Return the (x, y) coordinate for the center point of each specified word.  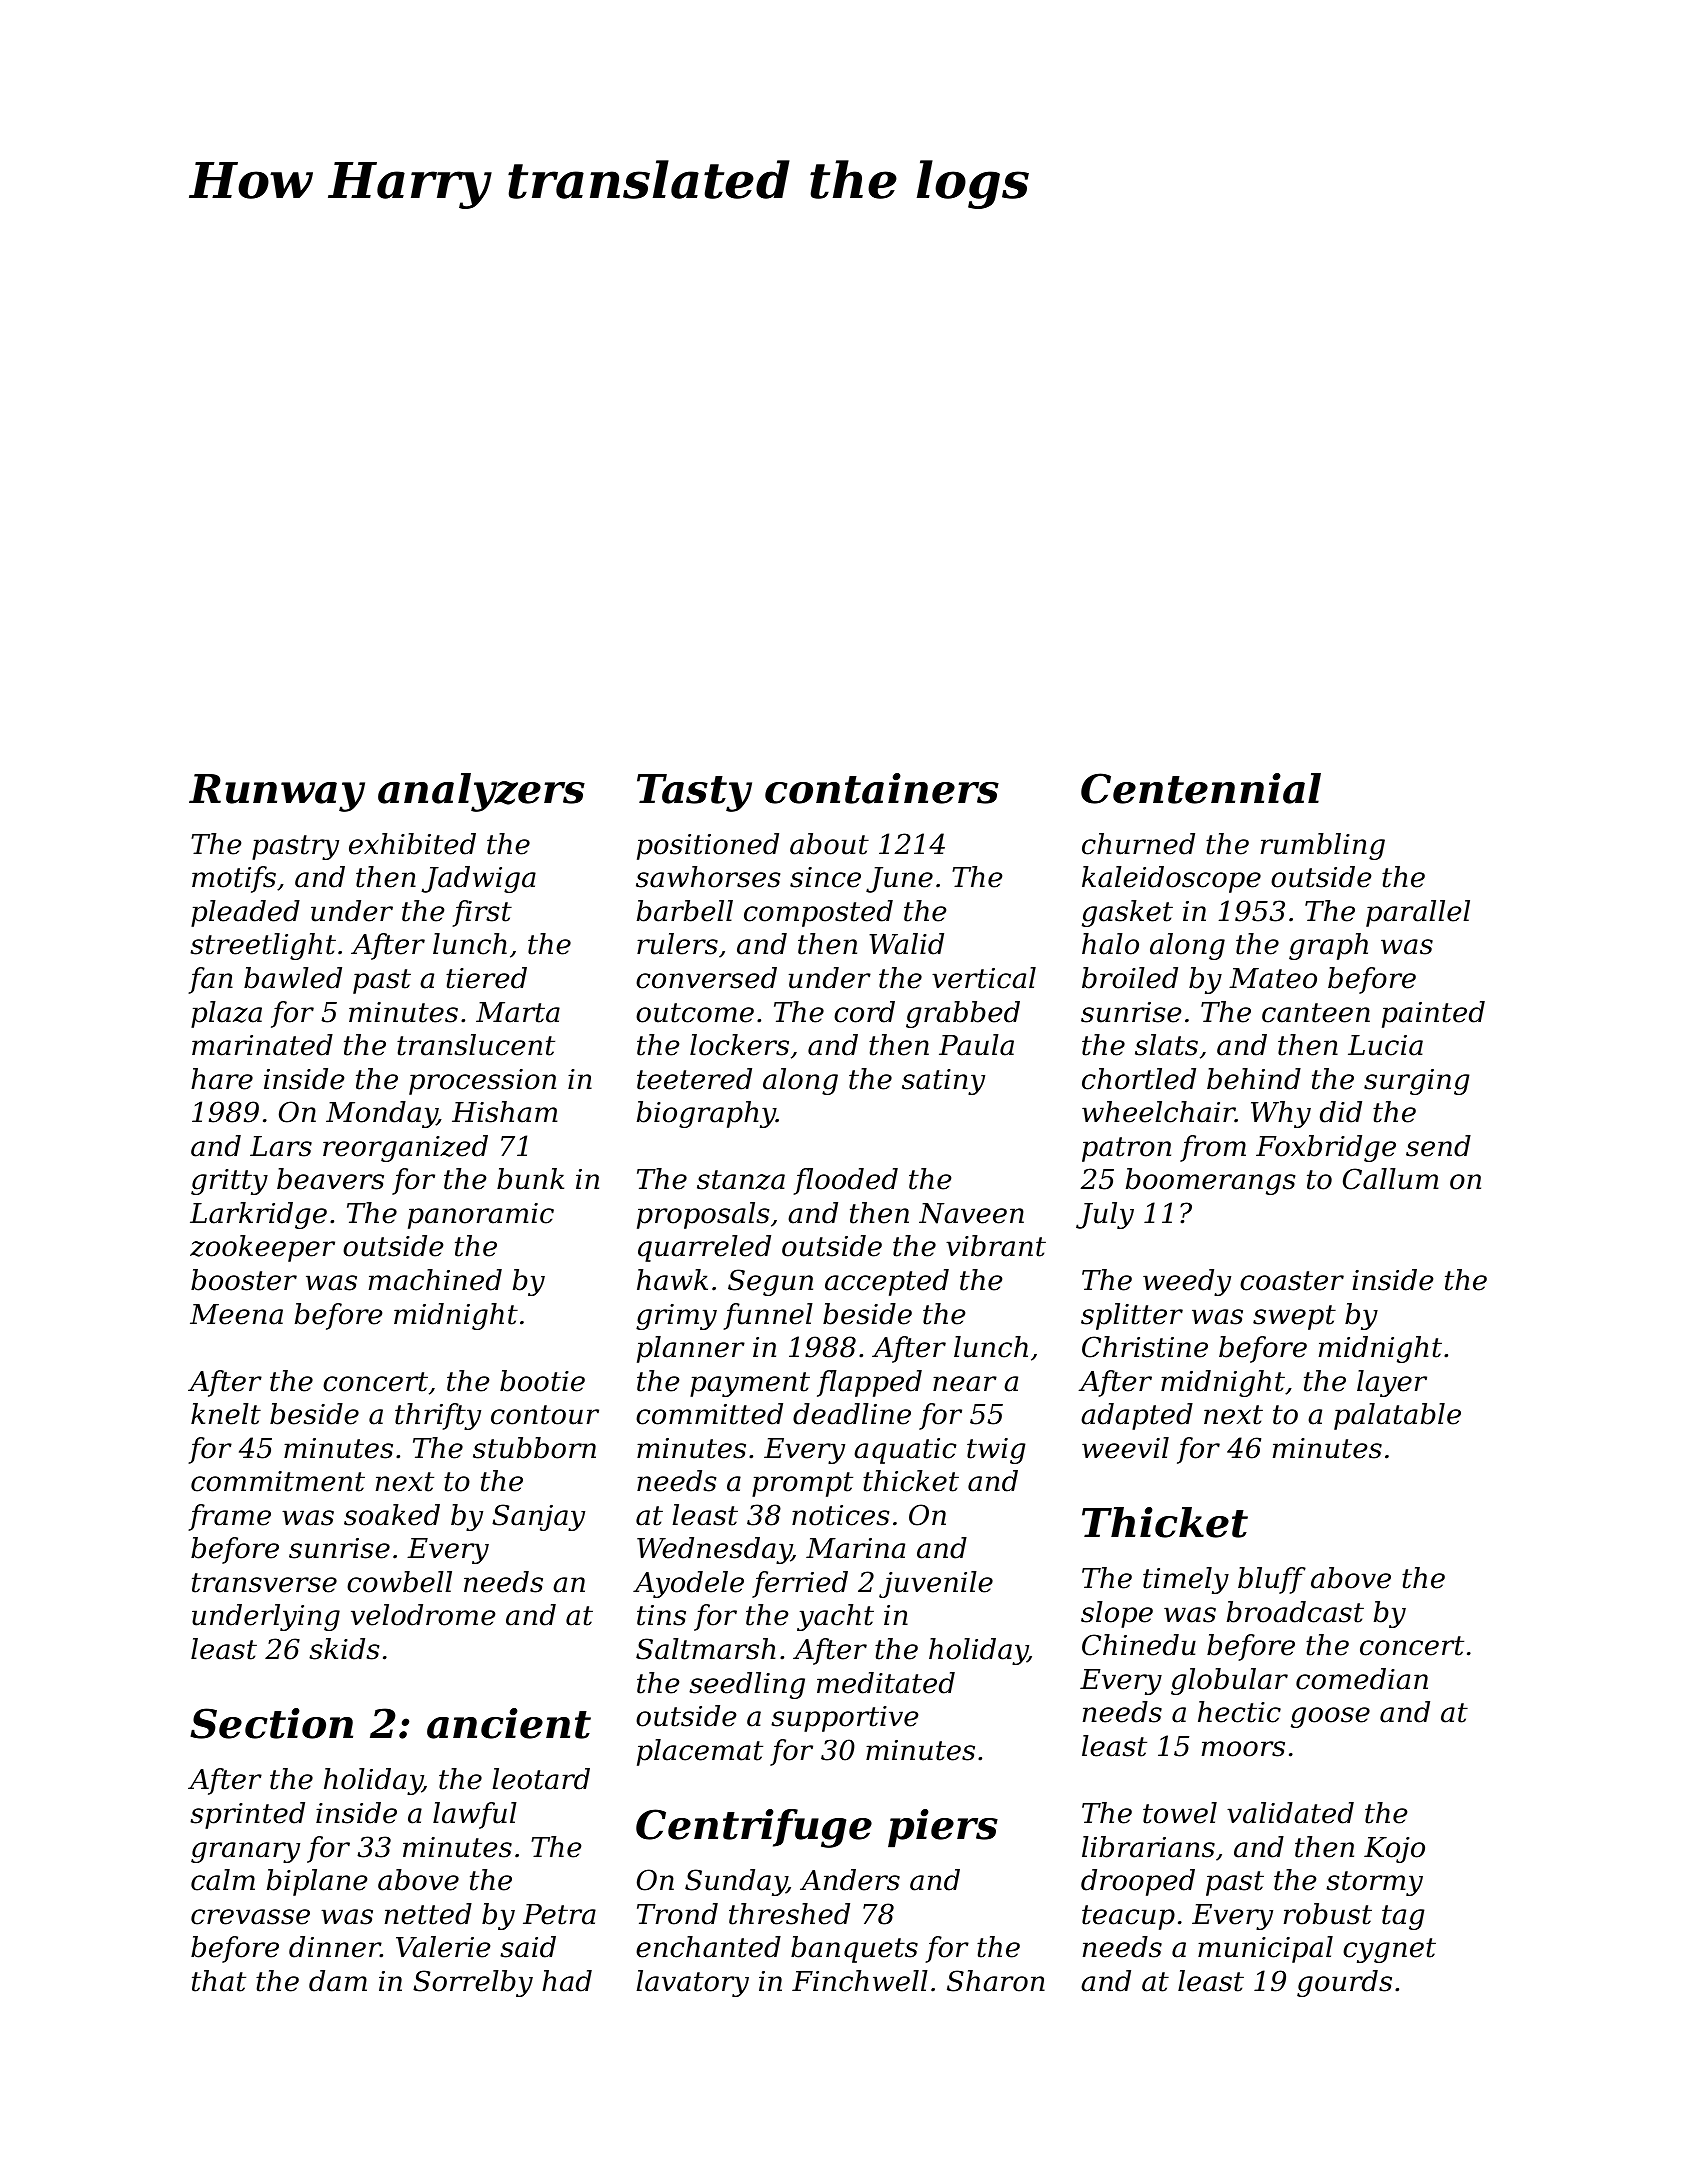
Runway (277, 793)
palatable (1397, 1416)
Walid (906, 944)
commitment (278, 1481)
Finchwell (860, 1981)
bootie (542, 1381)
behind (1254, 1079)
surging (1417, 1082)
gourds (1344, 1983)
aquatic (905, 1451)
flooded (845, 1181)
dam (338, 1981)
